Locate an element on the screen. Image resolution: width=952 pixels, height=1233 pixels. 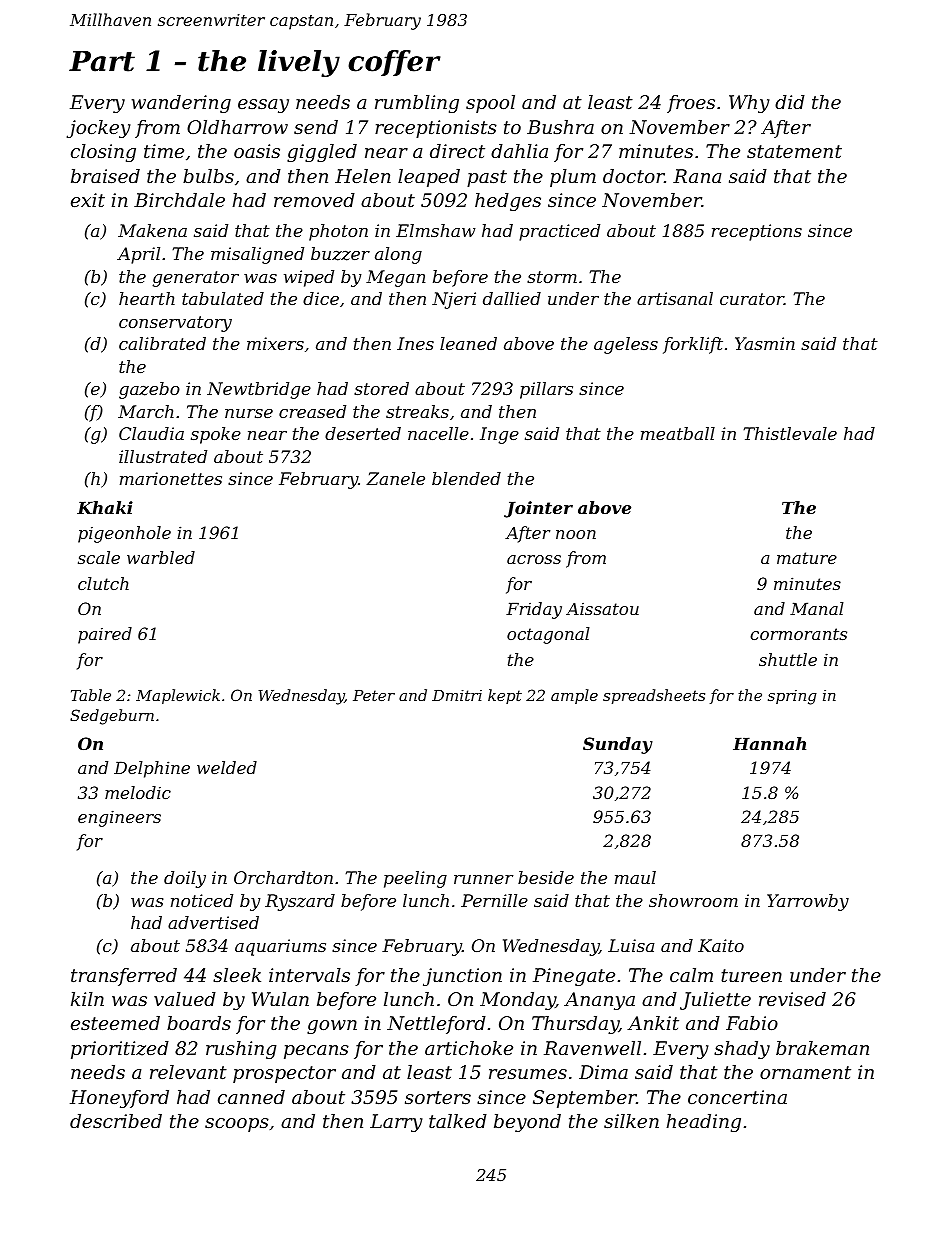
mixers is located at coordinates (275, 343).
